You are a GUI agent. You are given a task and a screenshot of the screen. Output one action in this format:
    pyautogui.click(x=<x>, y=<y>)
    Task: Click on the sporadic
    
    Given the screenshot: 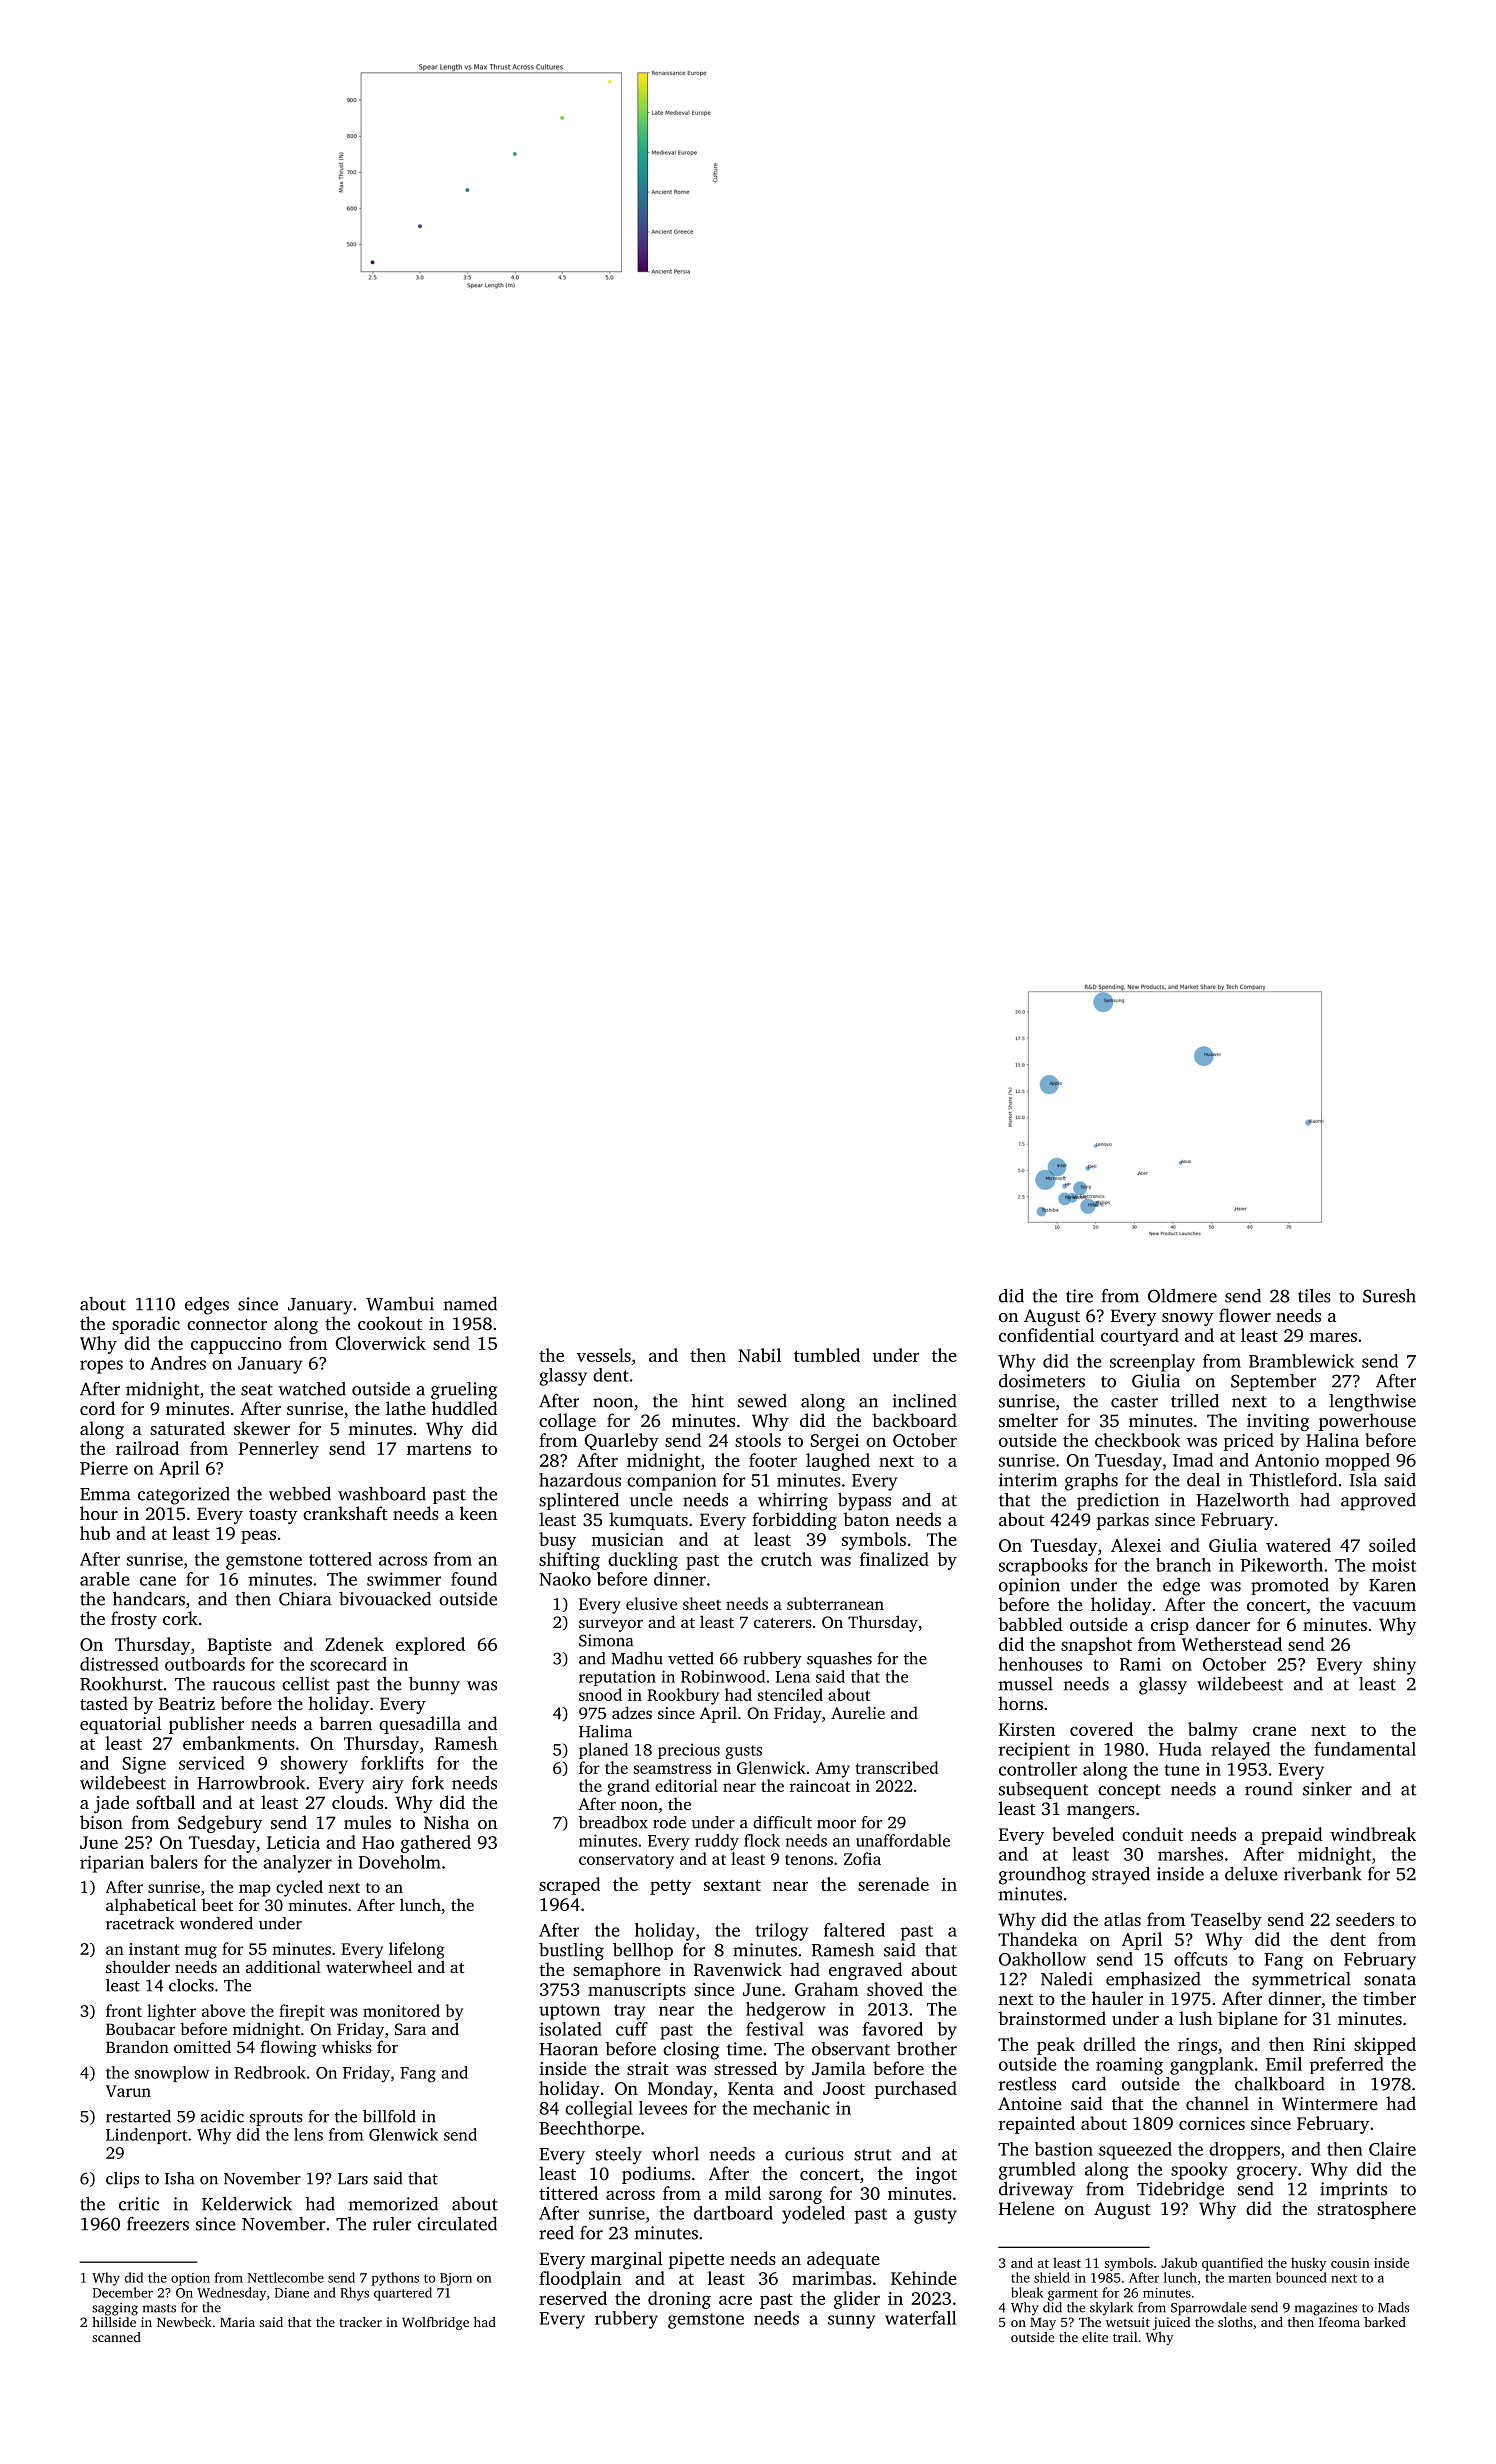 What is the action you would take?
    pyautogui.click(x=146, y=1325)
